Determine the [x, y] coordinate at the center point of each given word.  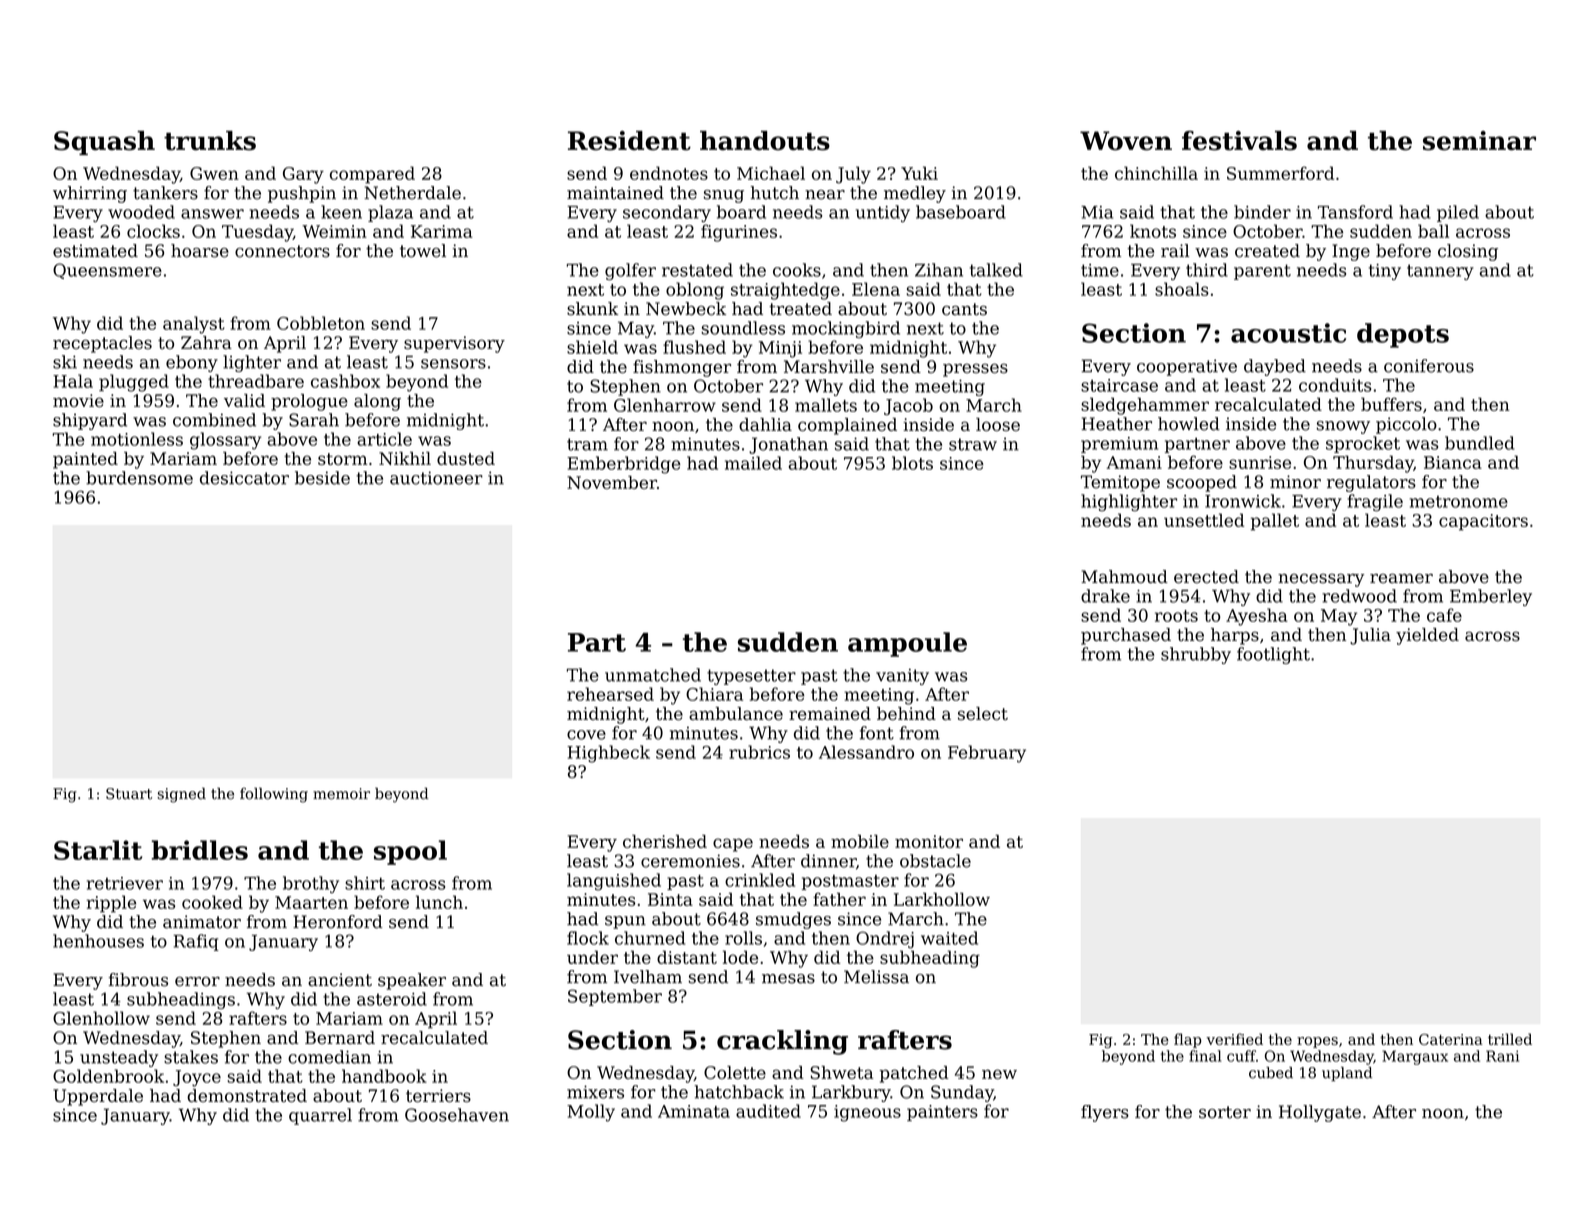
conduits [1335, 385]
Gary [303, 175]
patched [914, 1074]
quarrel [320, 1116]
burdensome [139, 478]
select [983, 714]
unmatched [653, 675]
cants [964, 309]
